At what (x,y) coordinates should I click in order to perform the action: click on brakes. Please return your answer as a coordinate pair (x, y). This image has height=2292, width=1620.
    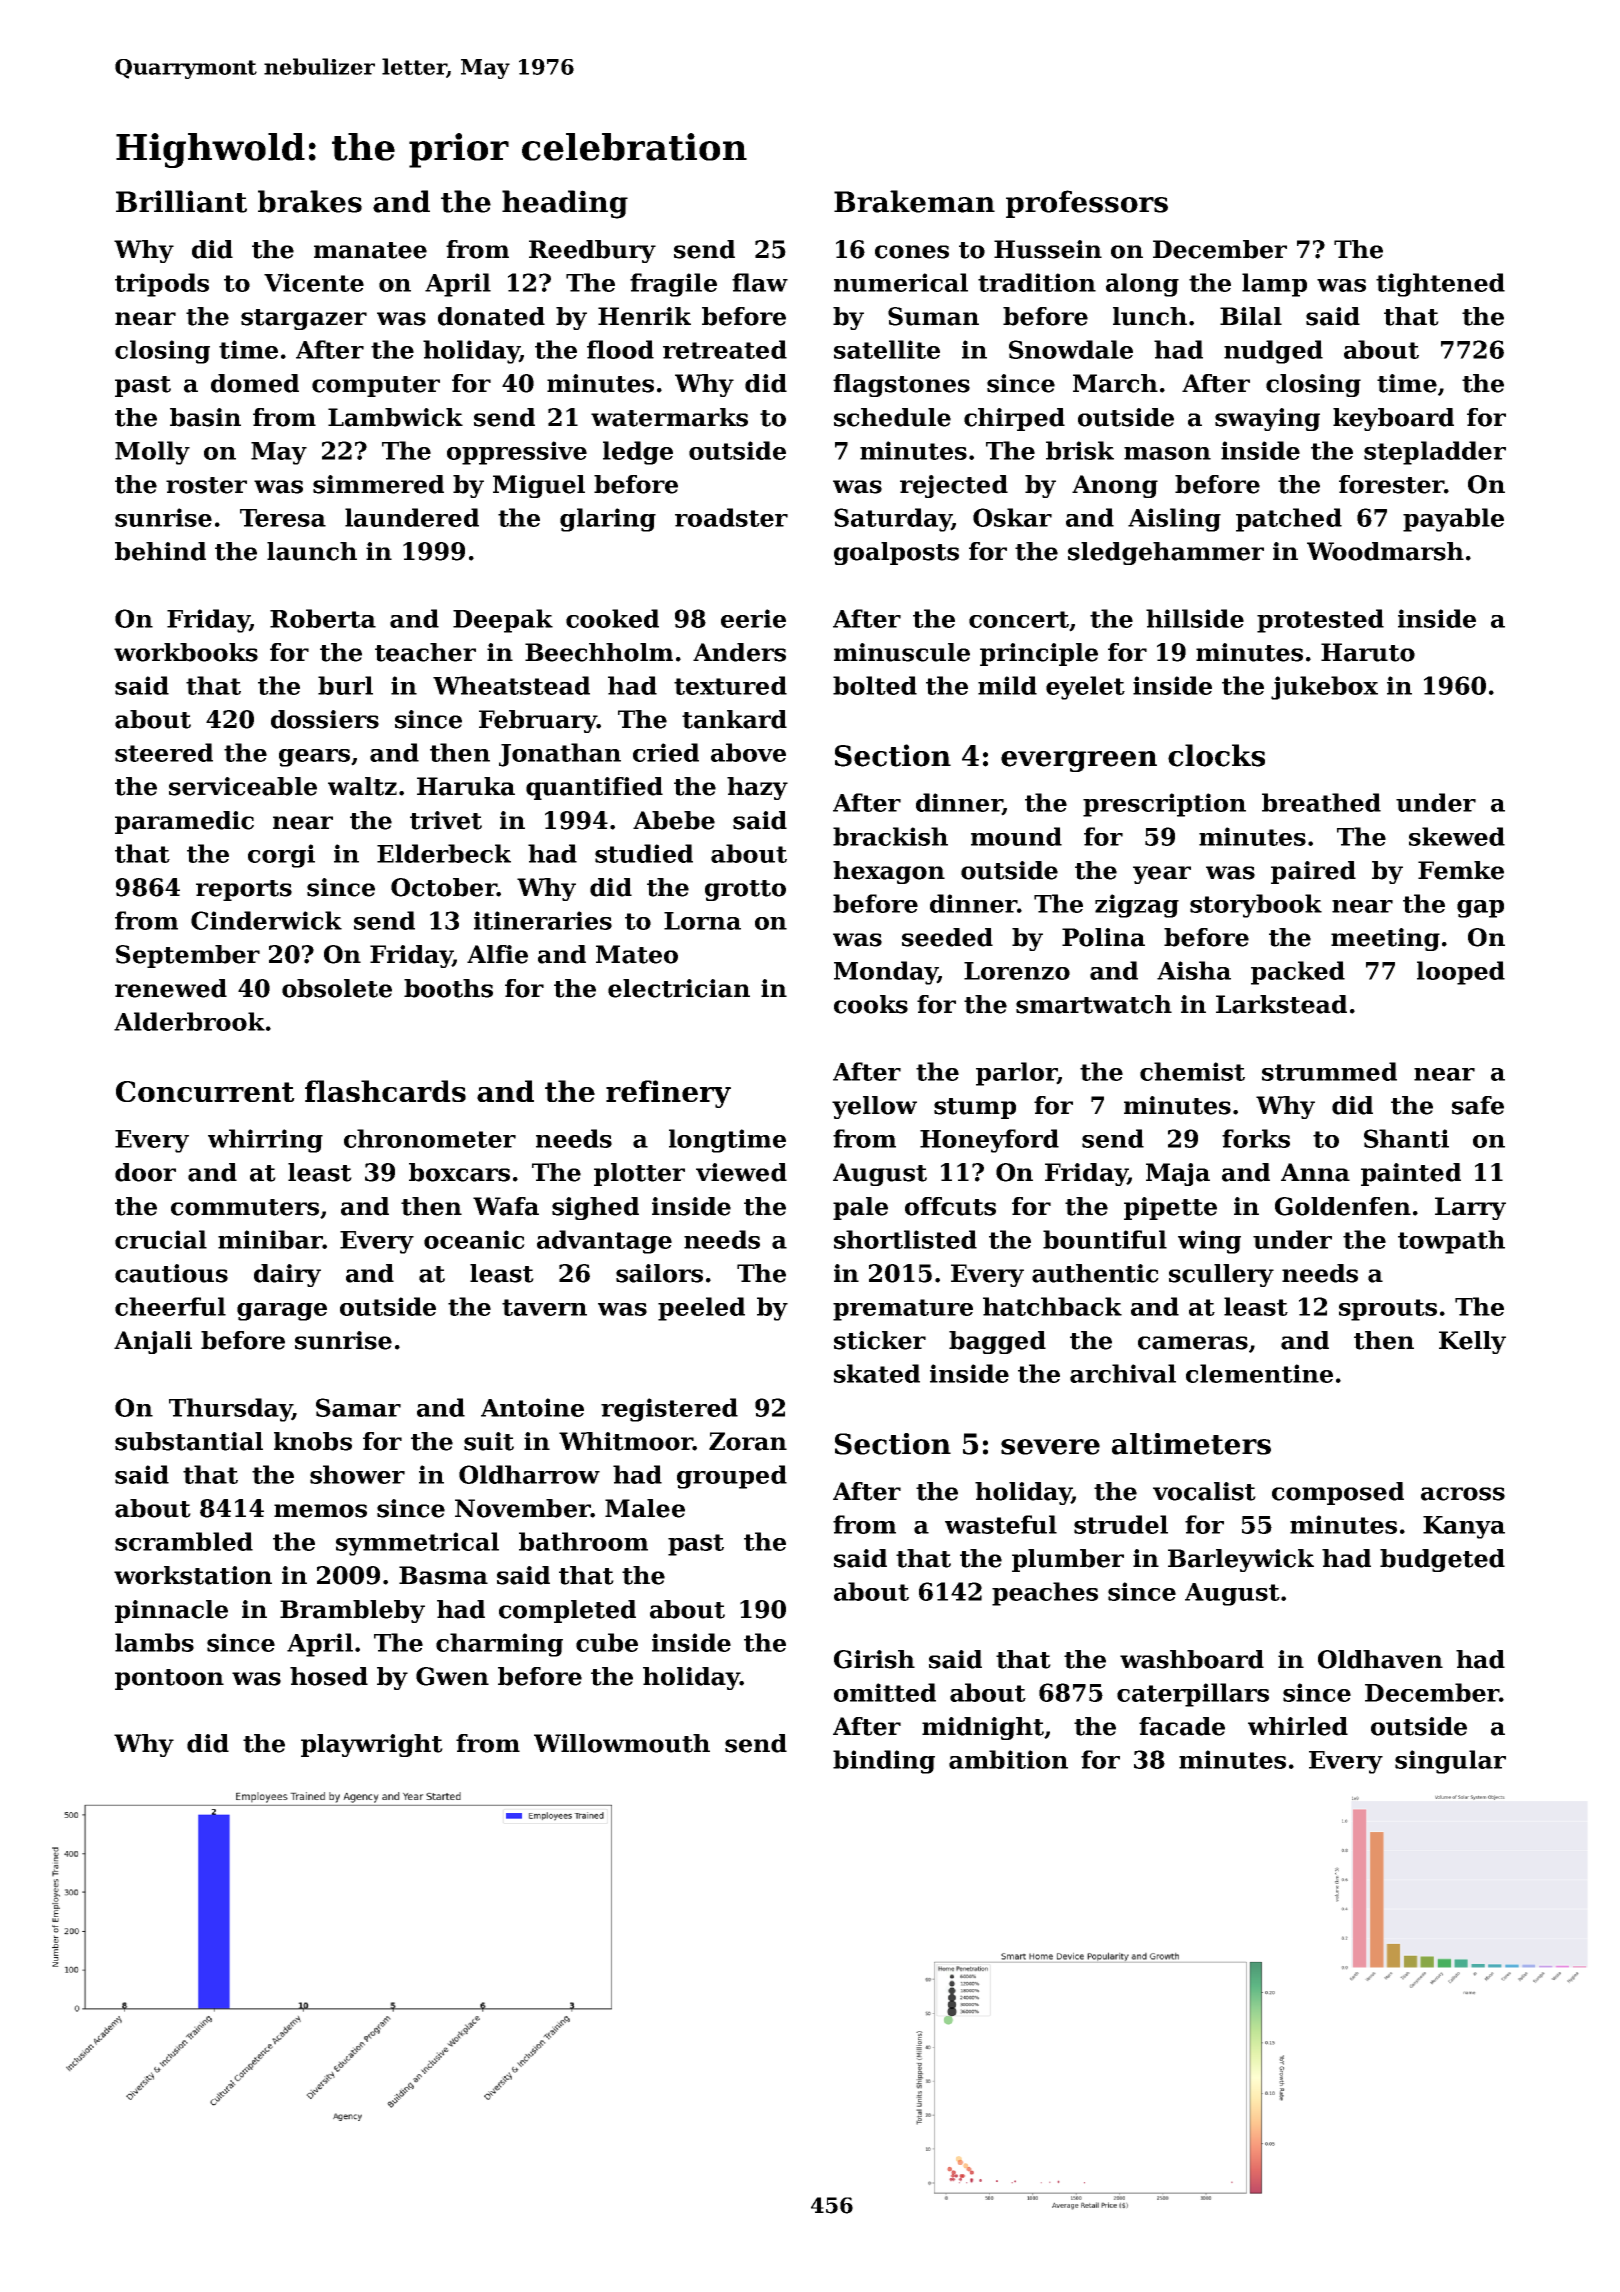
    Looking at the image, I should click on (310, 201).
